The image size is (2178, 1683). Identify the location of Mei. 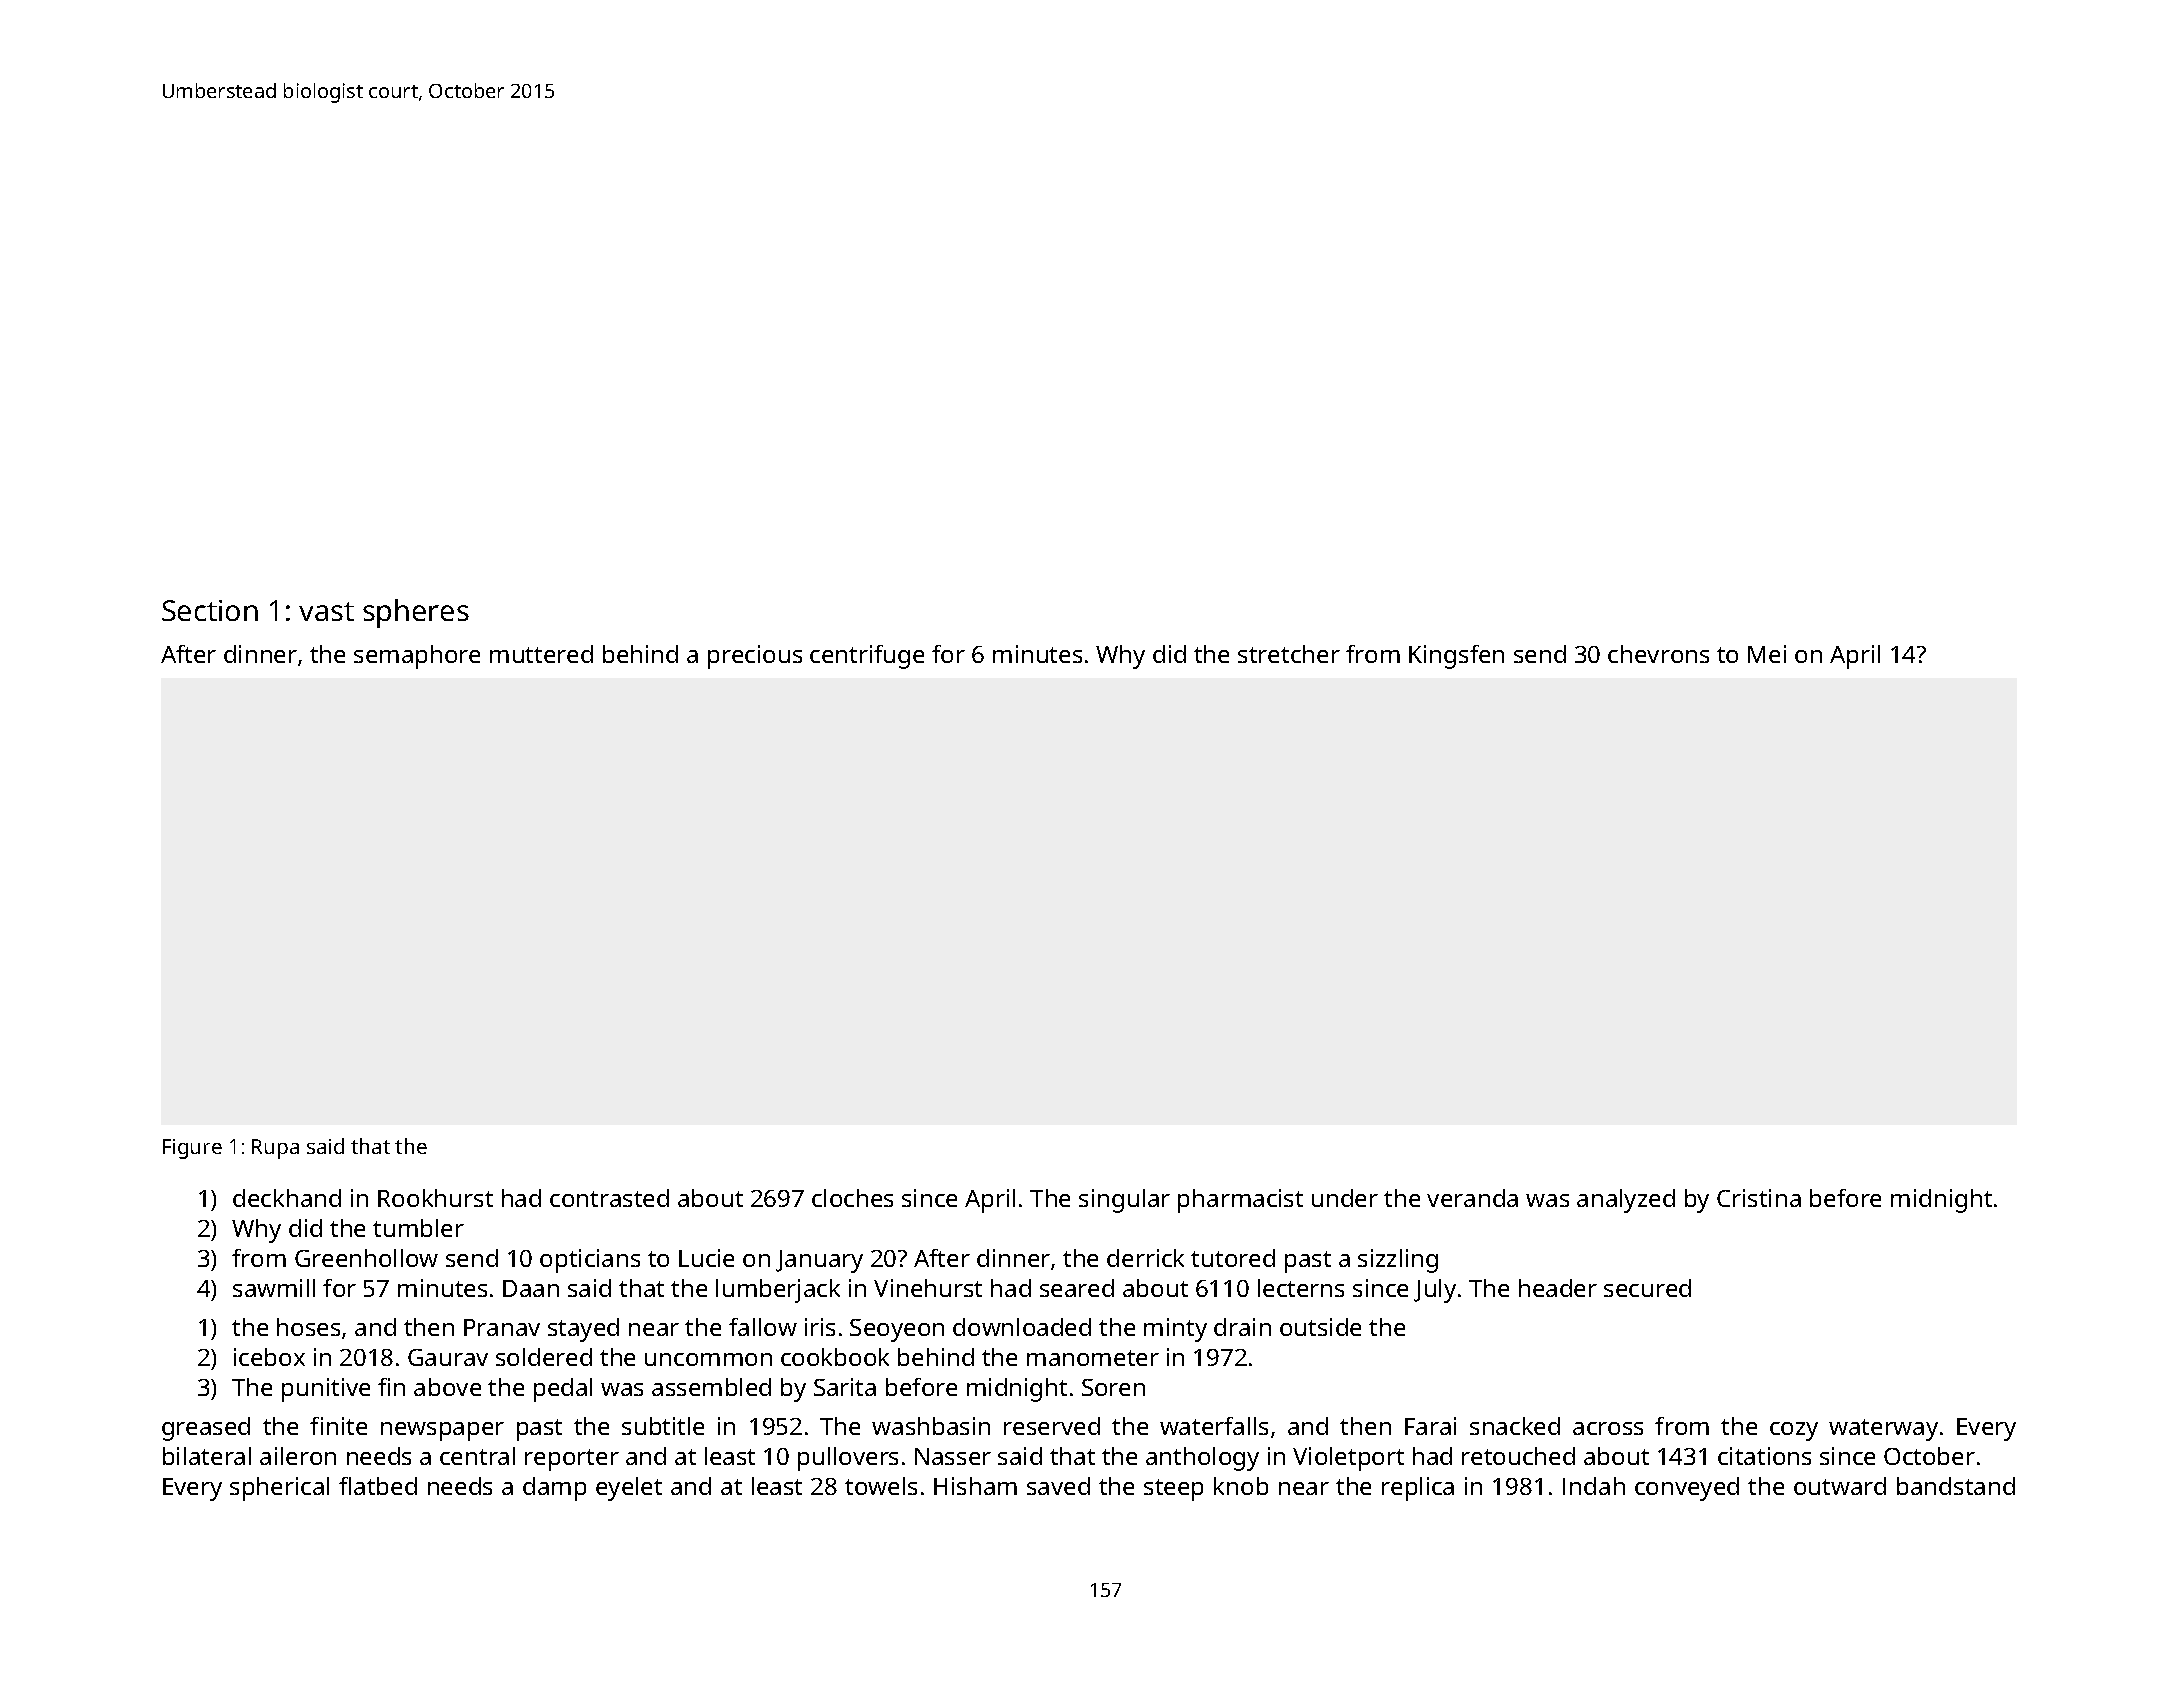
(1767, 654).
